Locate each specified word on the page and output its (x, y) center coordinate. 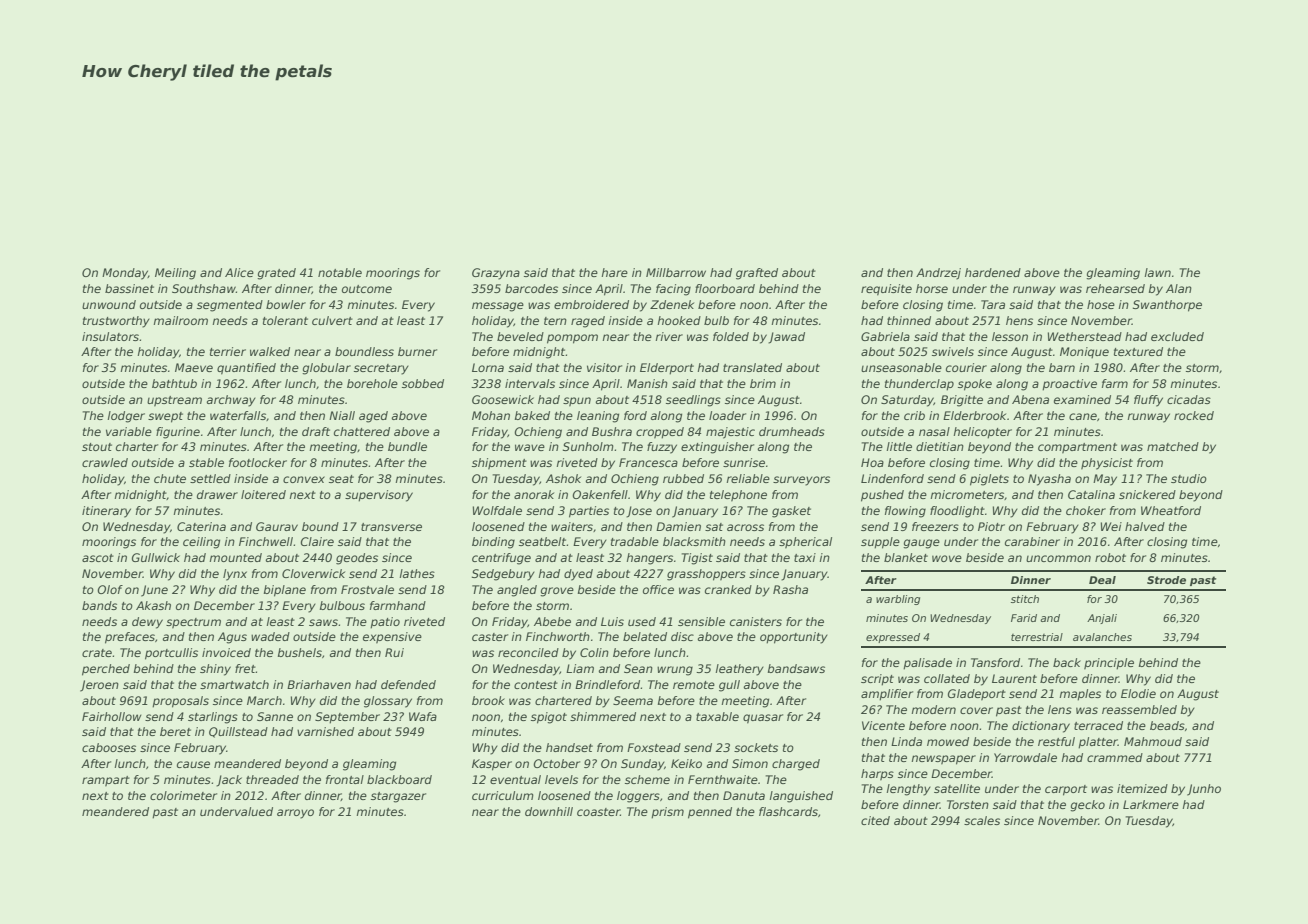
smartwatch (234, 684)
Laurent (1014, 678)
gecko (1087, 806)
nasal (934, 431)
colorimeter (183, 795)
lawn (1157, 272)
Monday (125, 274)
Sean (638, 668)
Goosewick (503, 399)
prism (667, 813)
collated (947, 678)
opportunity (794, 638)
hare (614, 272)
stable (206, 462)
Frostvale (367, 589)
